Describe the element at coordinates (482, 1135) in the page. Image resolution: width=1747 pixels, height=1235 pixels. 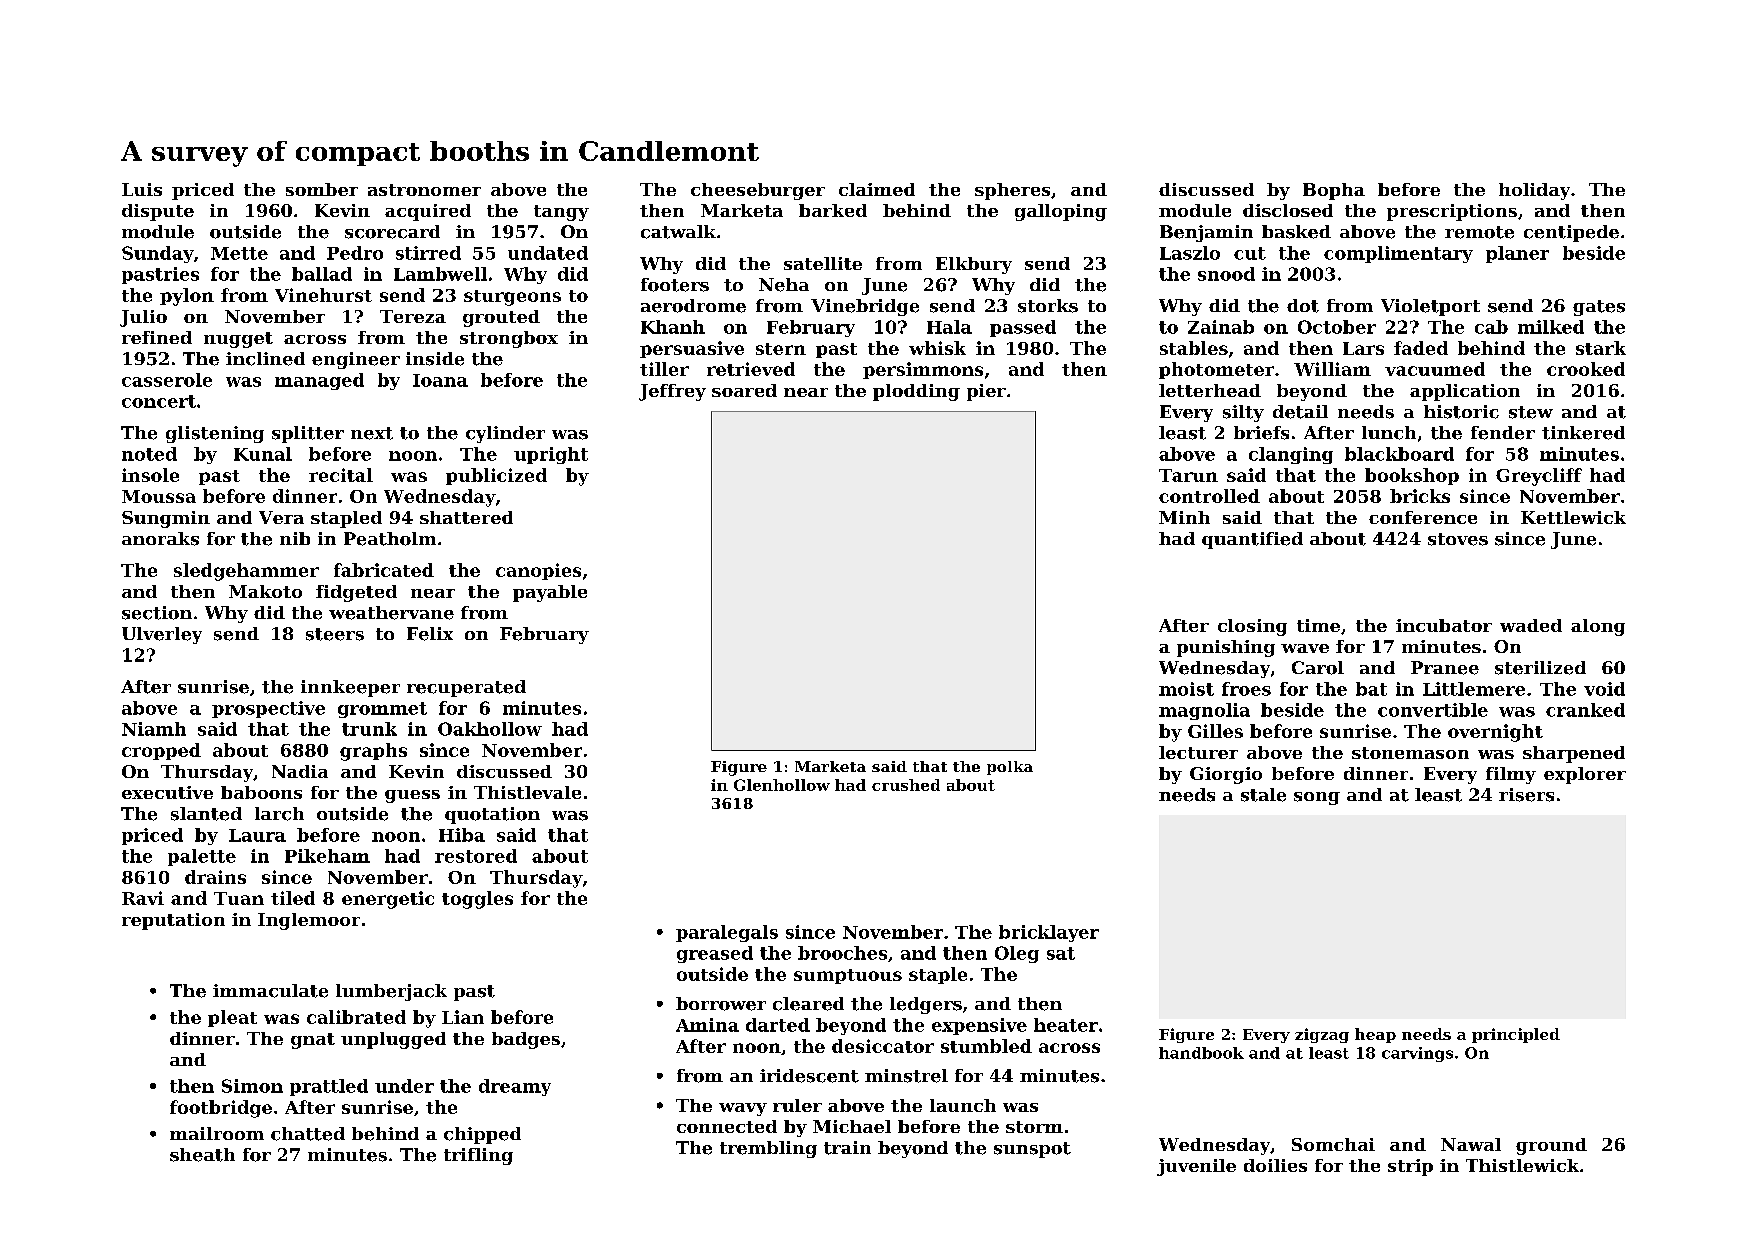
I see `chipped` at that location.
